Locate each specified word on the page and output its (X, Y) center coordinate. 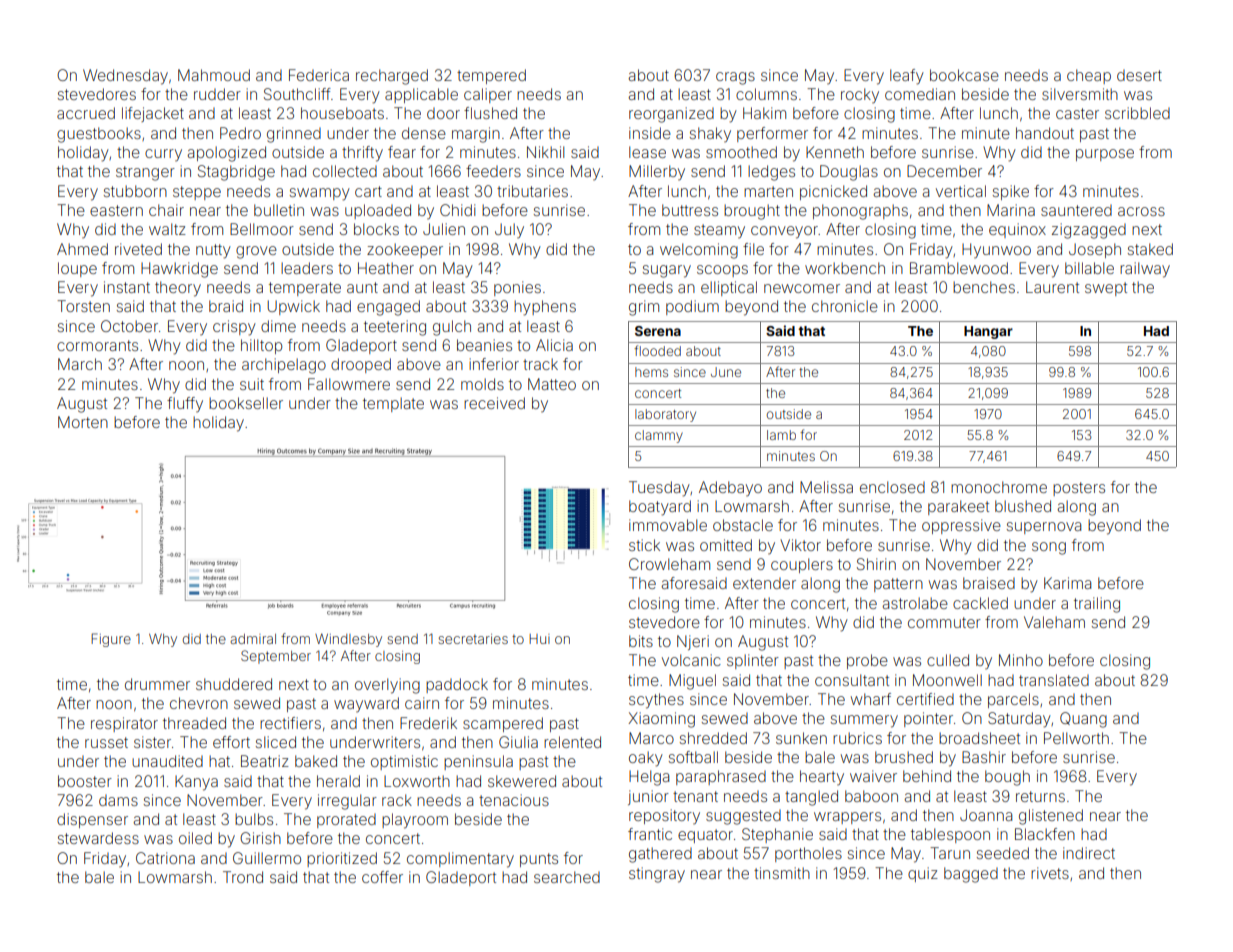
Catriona (165, 858)
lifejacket (153, 114)
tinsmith (782, 873)
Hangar (988, 332)
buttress (690, 210)
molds (482, 384)
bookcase (964, 75)
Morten (83, 422)
